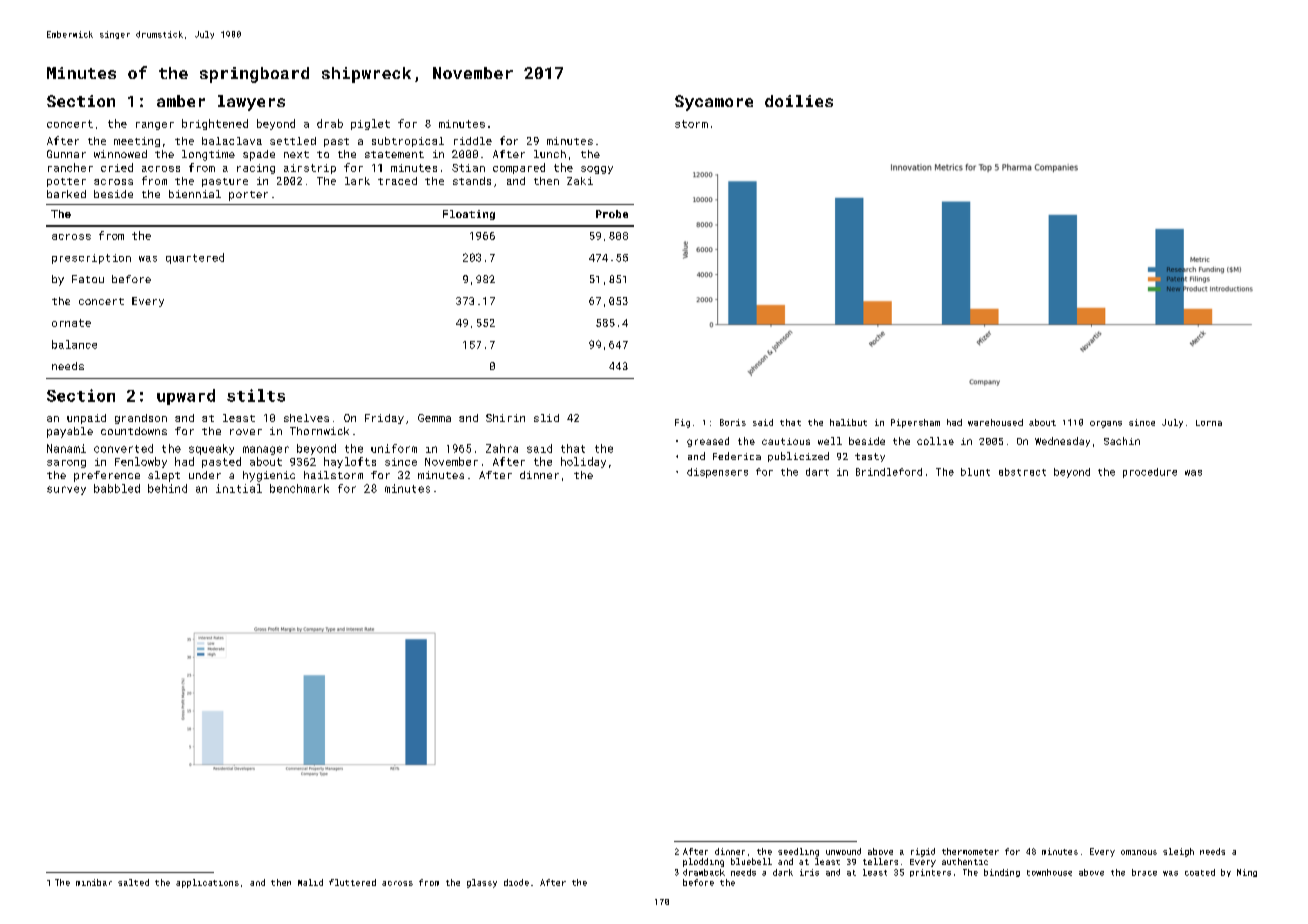 The image size is (1308, 924). What do you see at coordinates (1178, 852) in the screenshot?
I see `sleigh` at bounding box center [1178, 852].
